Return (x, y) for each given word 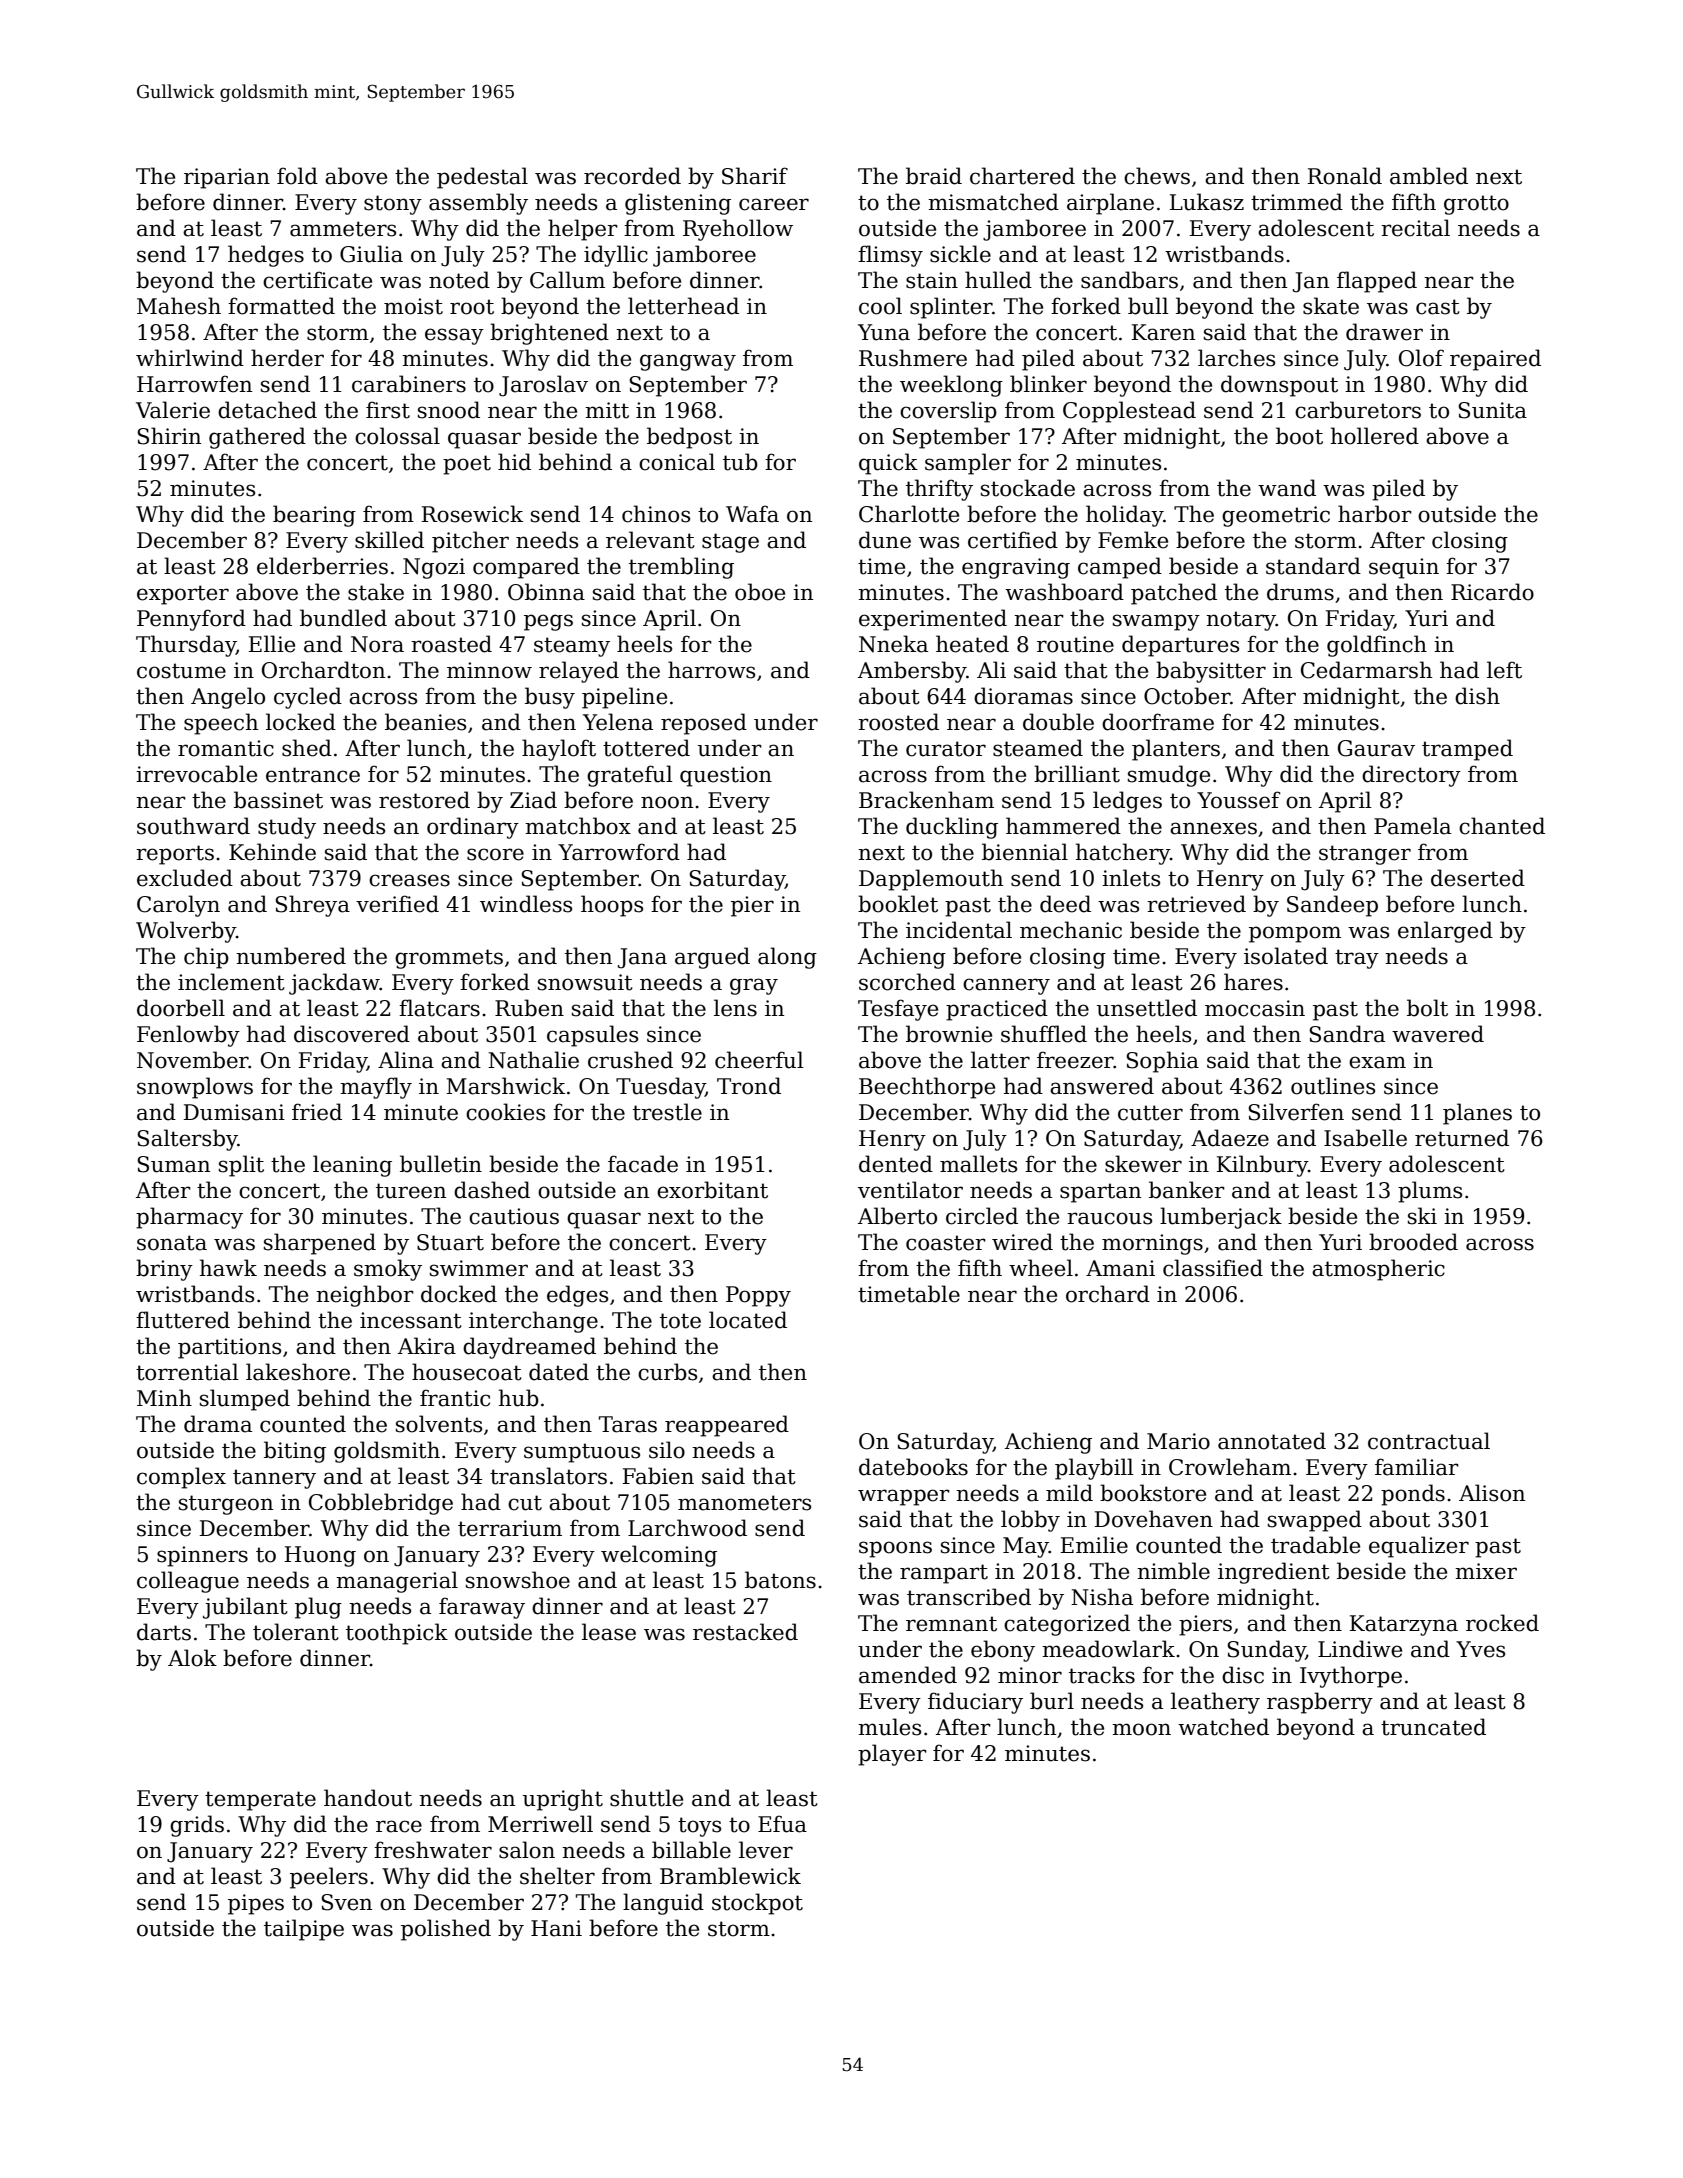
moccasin (1255, 1008)
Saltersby (187, 1140)
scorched (907, 982)
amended (908, 1675)
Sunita (1492, 410)
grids (197, 1826)
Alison (1492, 1493)
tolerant (296, 1632)
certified (1013, 540)
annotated (1272, 1441)
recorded (632, 176)
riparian (227, 178)
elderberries (322, 566)
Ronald (1344, 176)
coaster (946, 1243)
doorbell (181, 1008)
